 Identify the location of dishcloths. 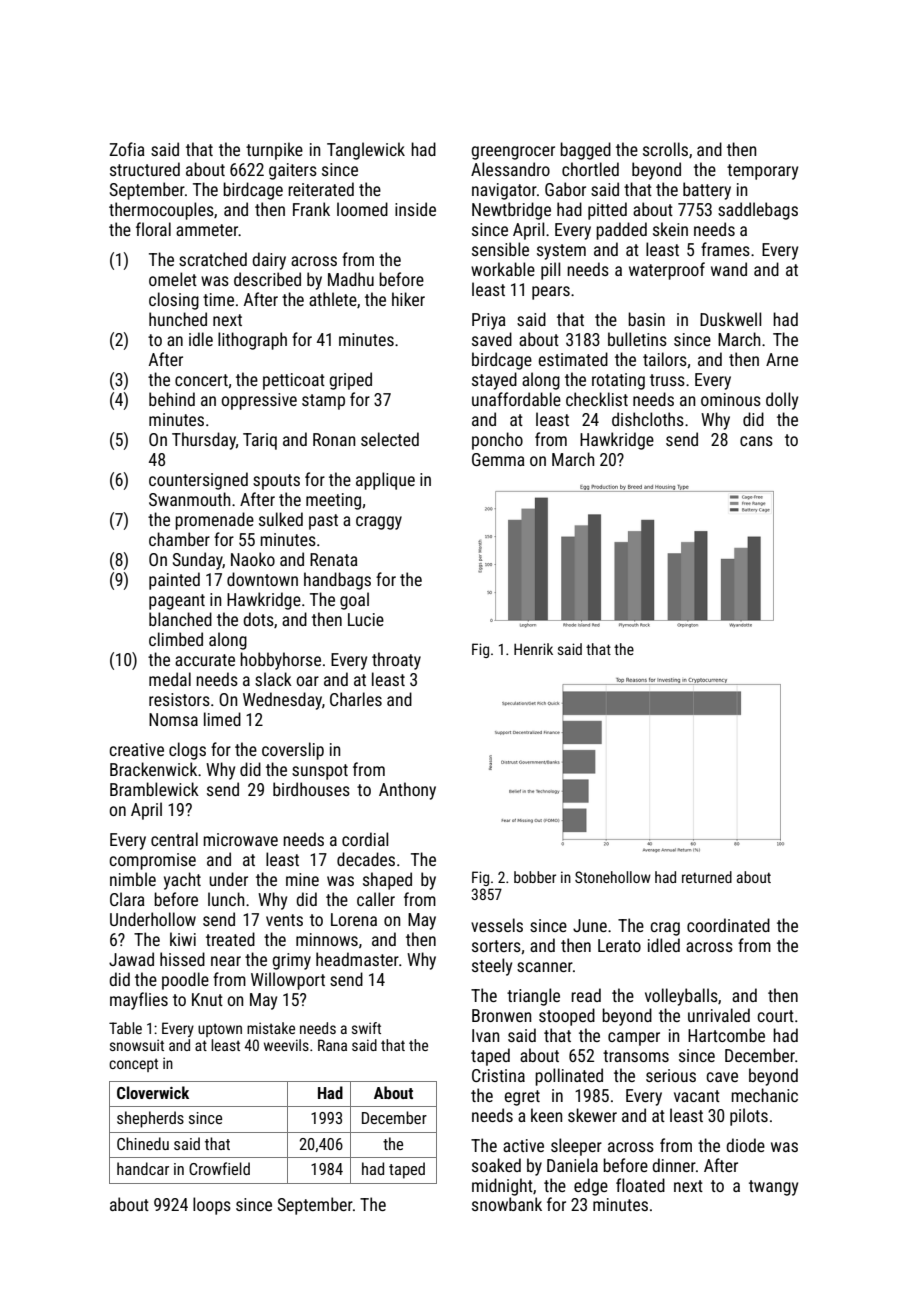
(648, 419).
